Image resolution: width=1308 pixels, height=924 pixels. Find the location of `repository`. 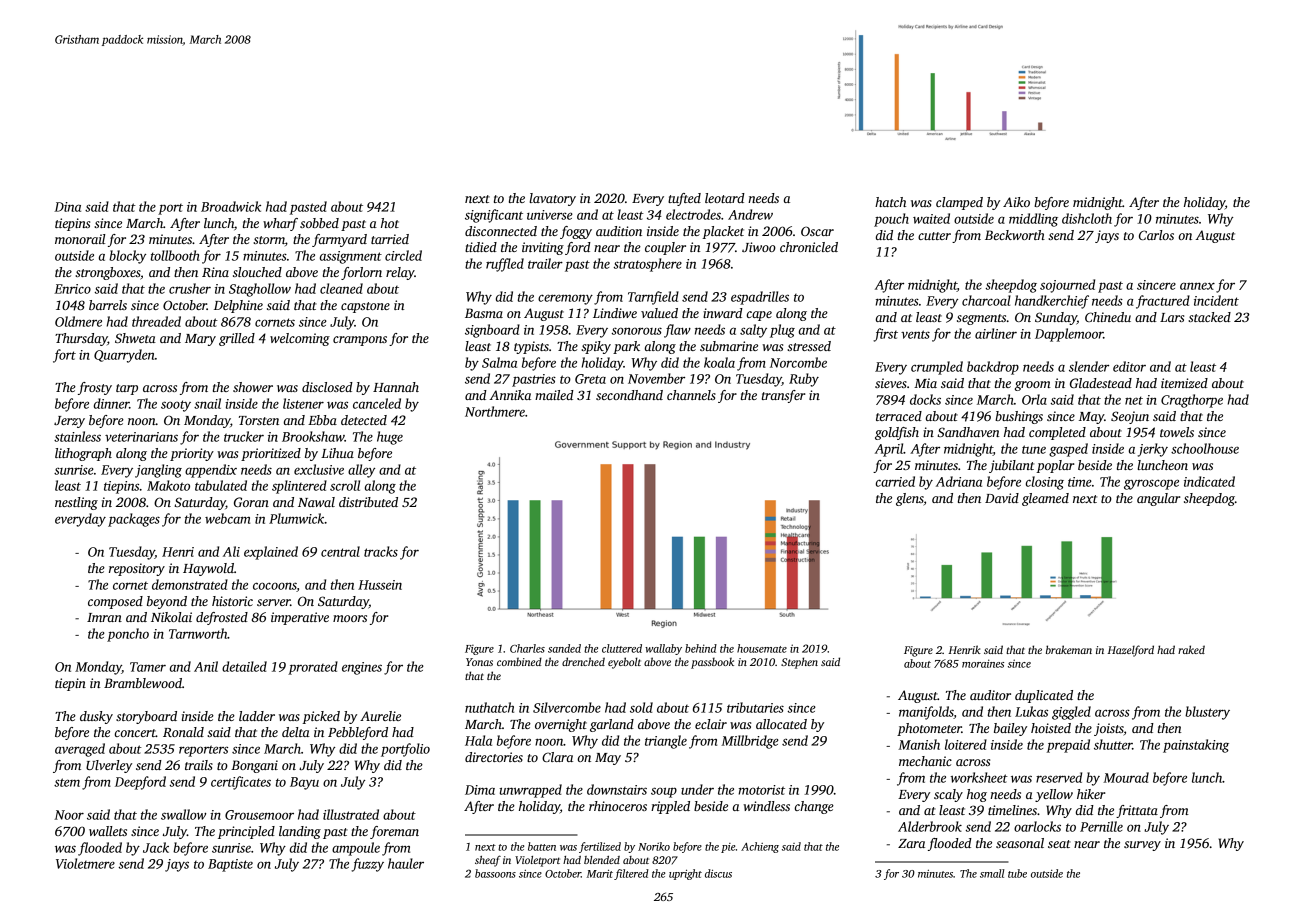

repository is located at coordinates (137, 569).
